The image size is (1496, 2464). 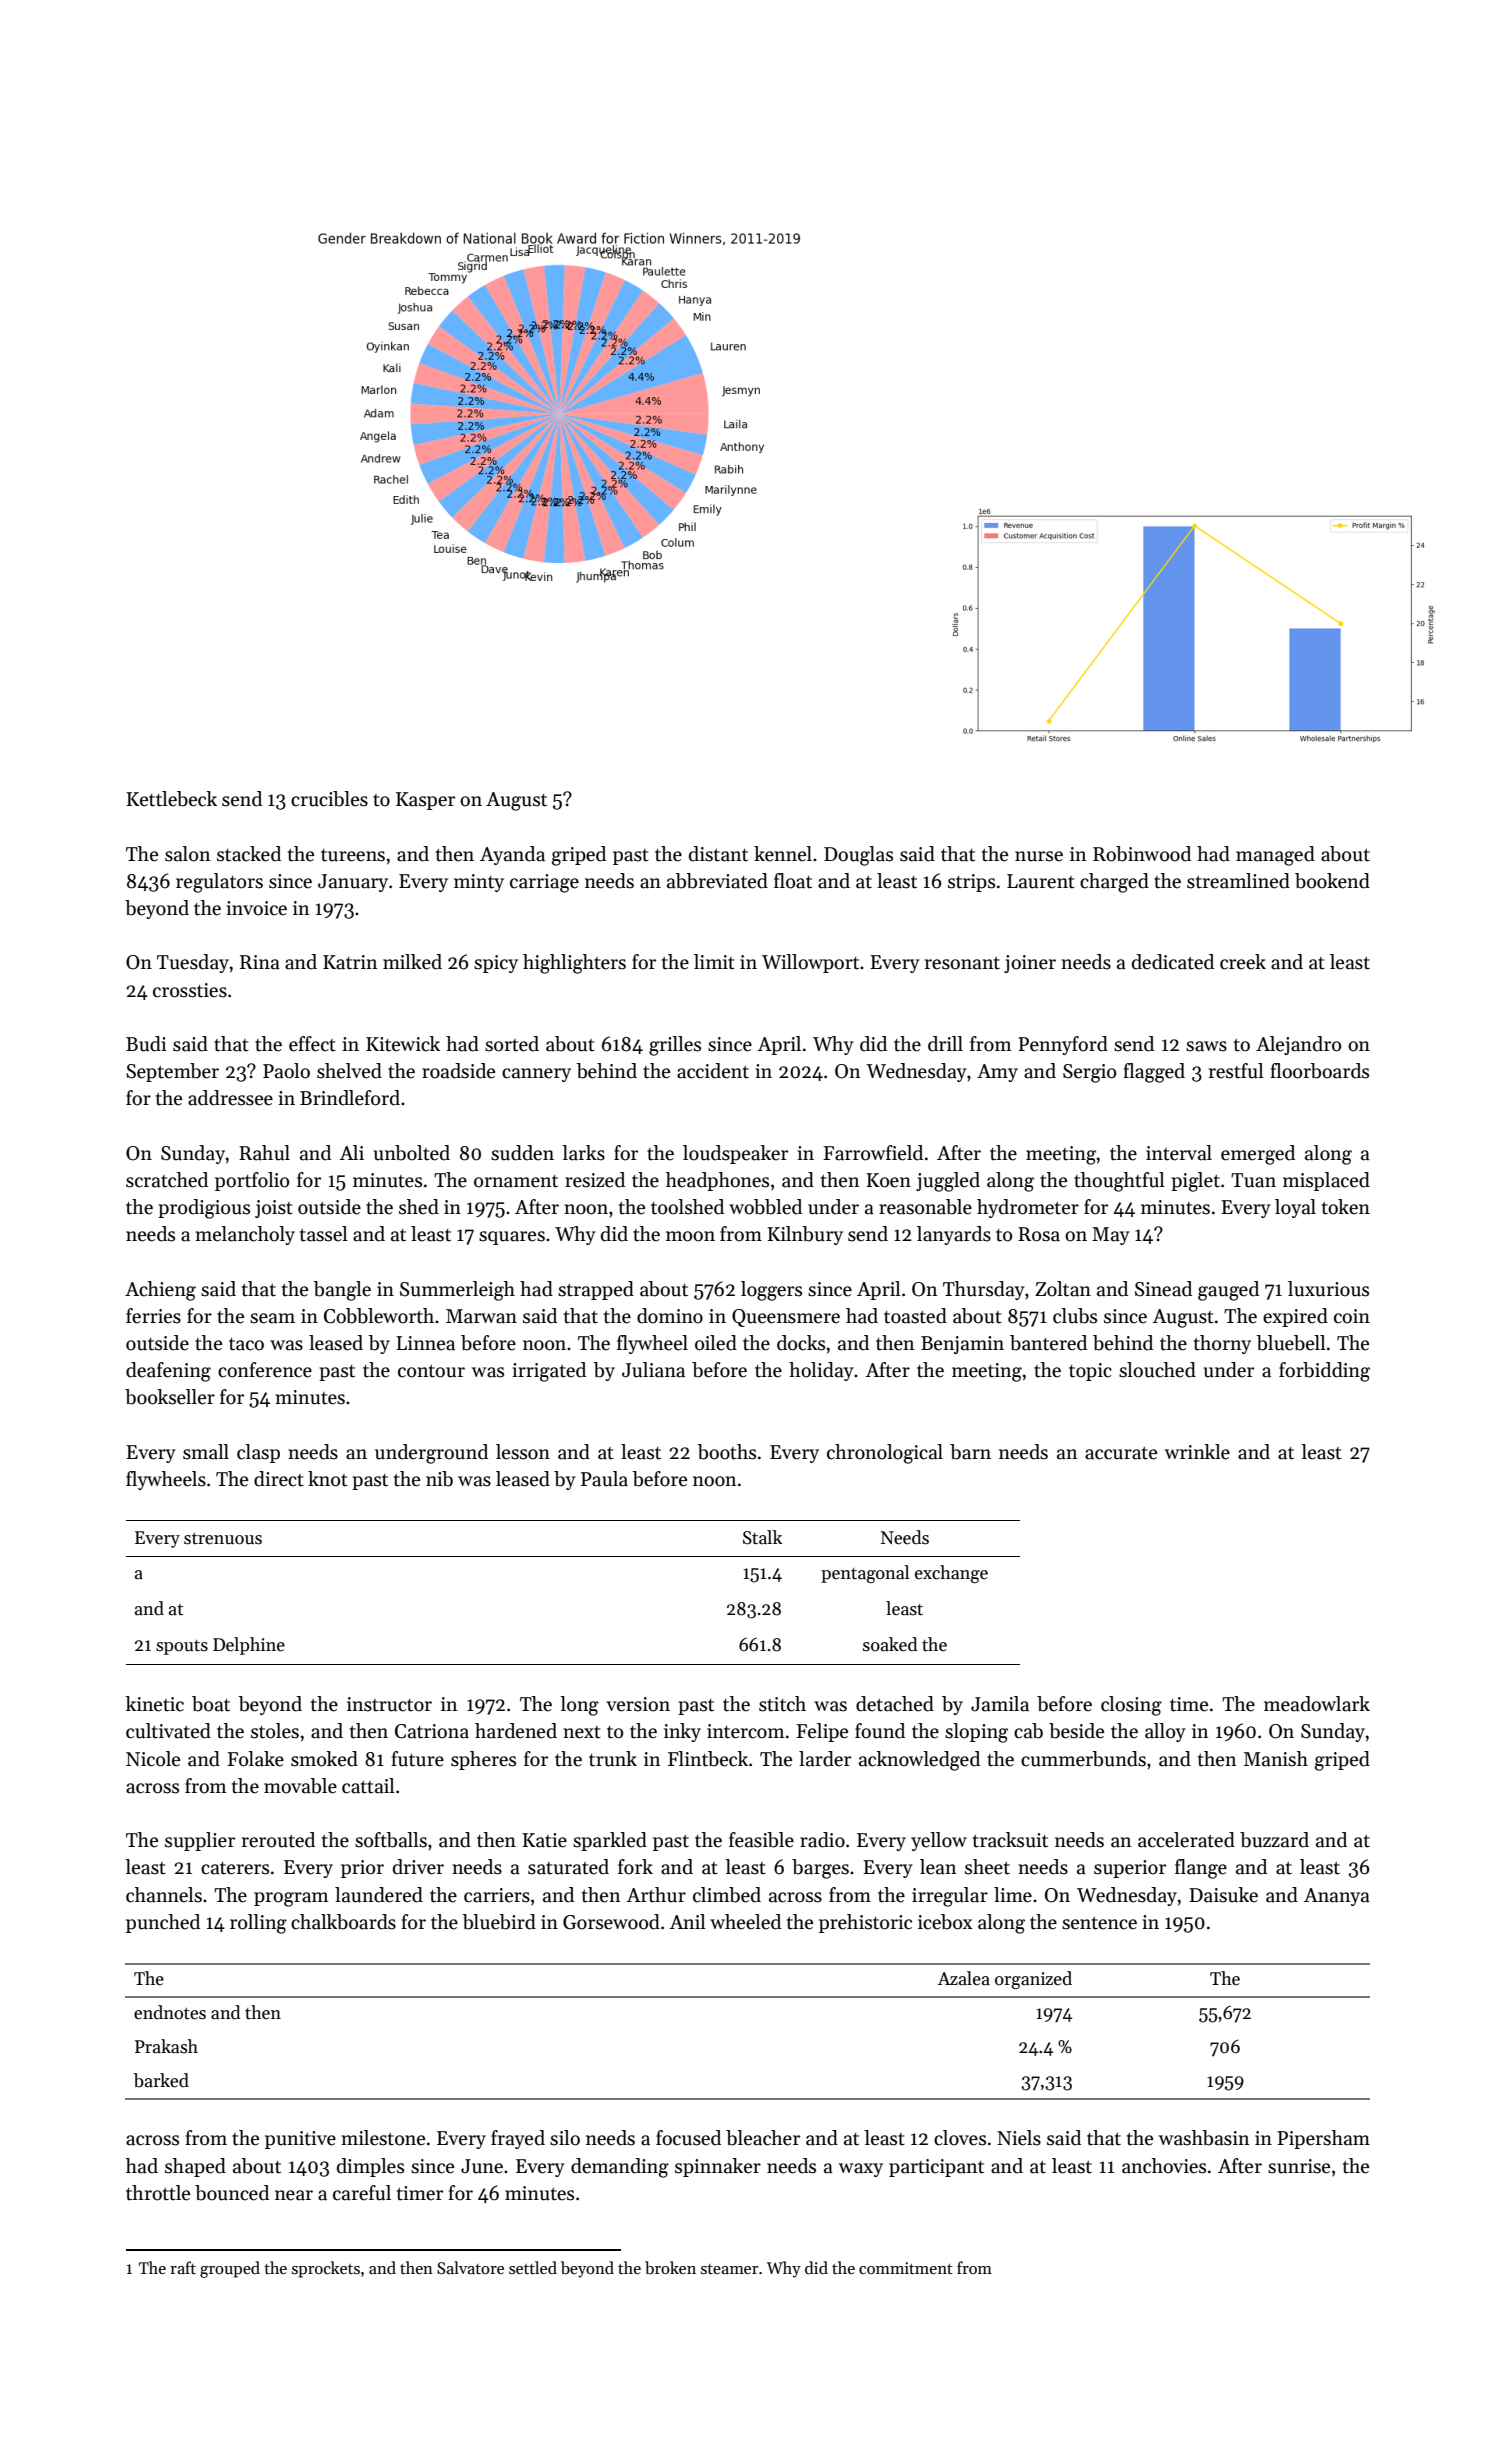 What do you see at coordinates (718, 854) in the image?
I see `distant` at bounding box center [718, 854].
